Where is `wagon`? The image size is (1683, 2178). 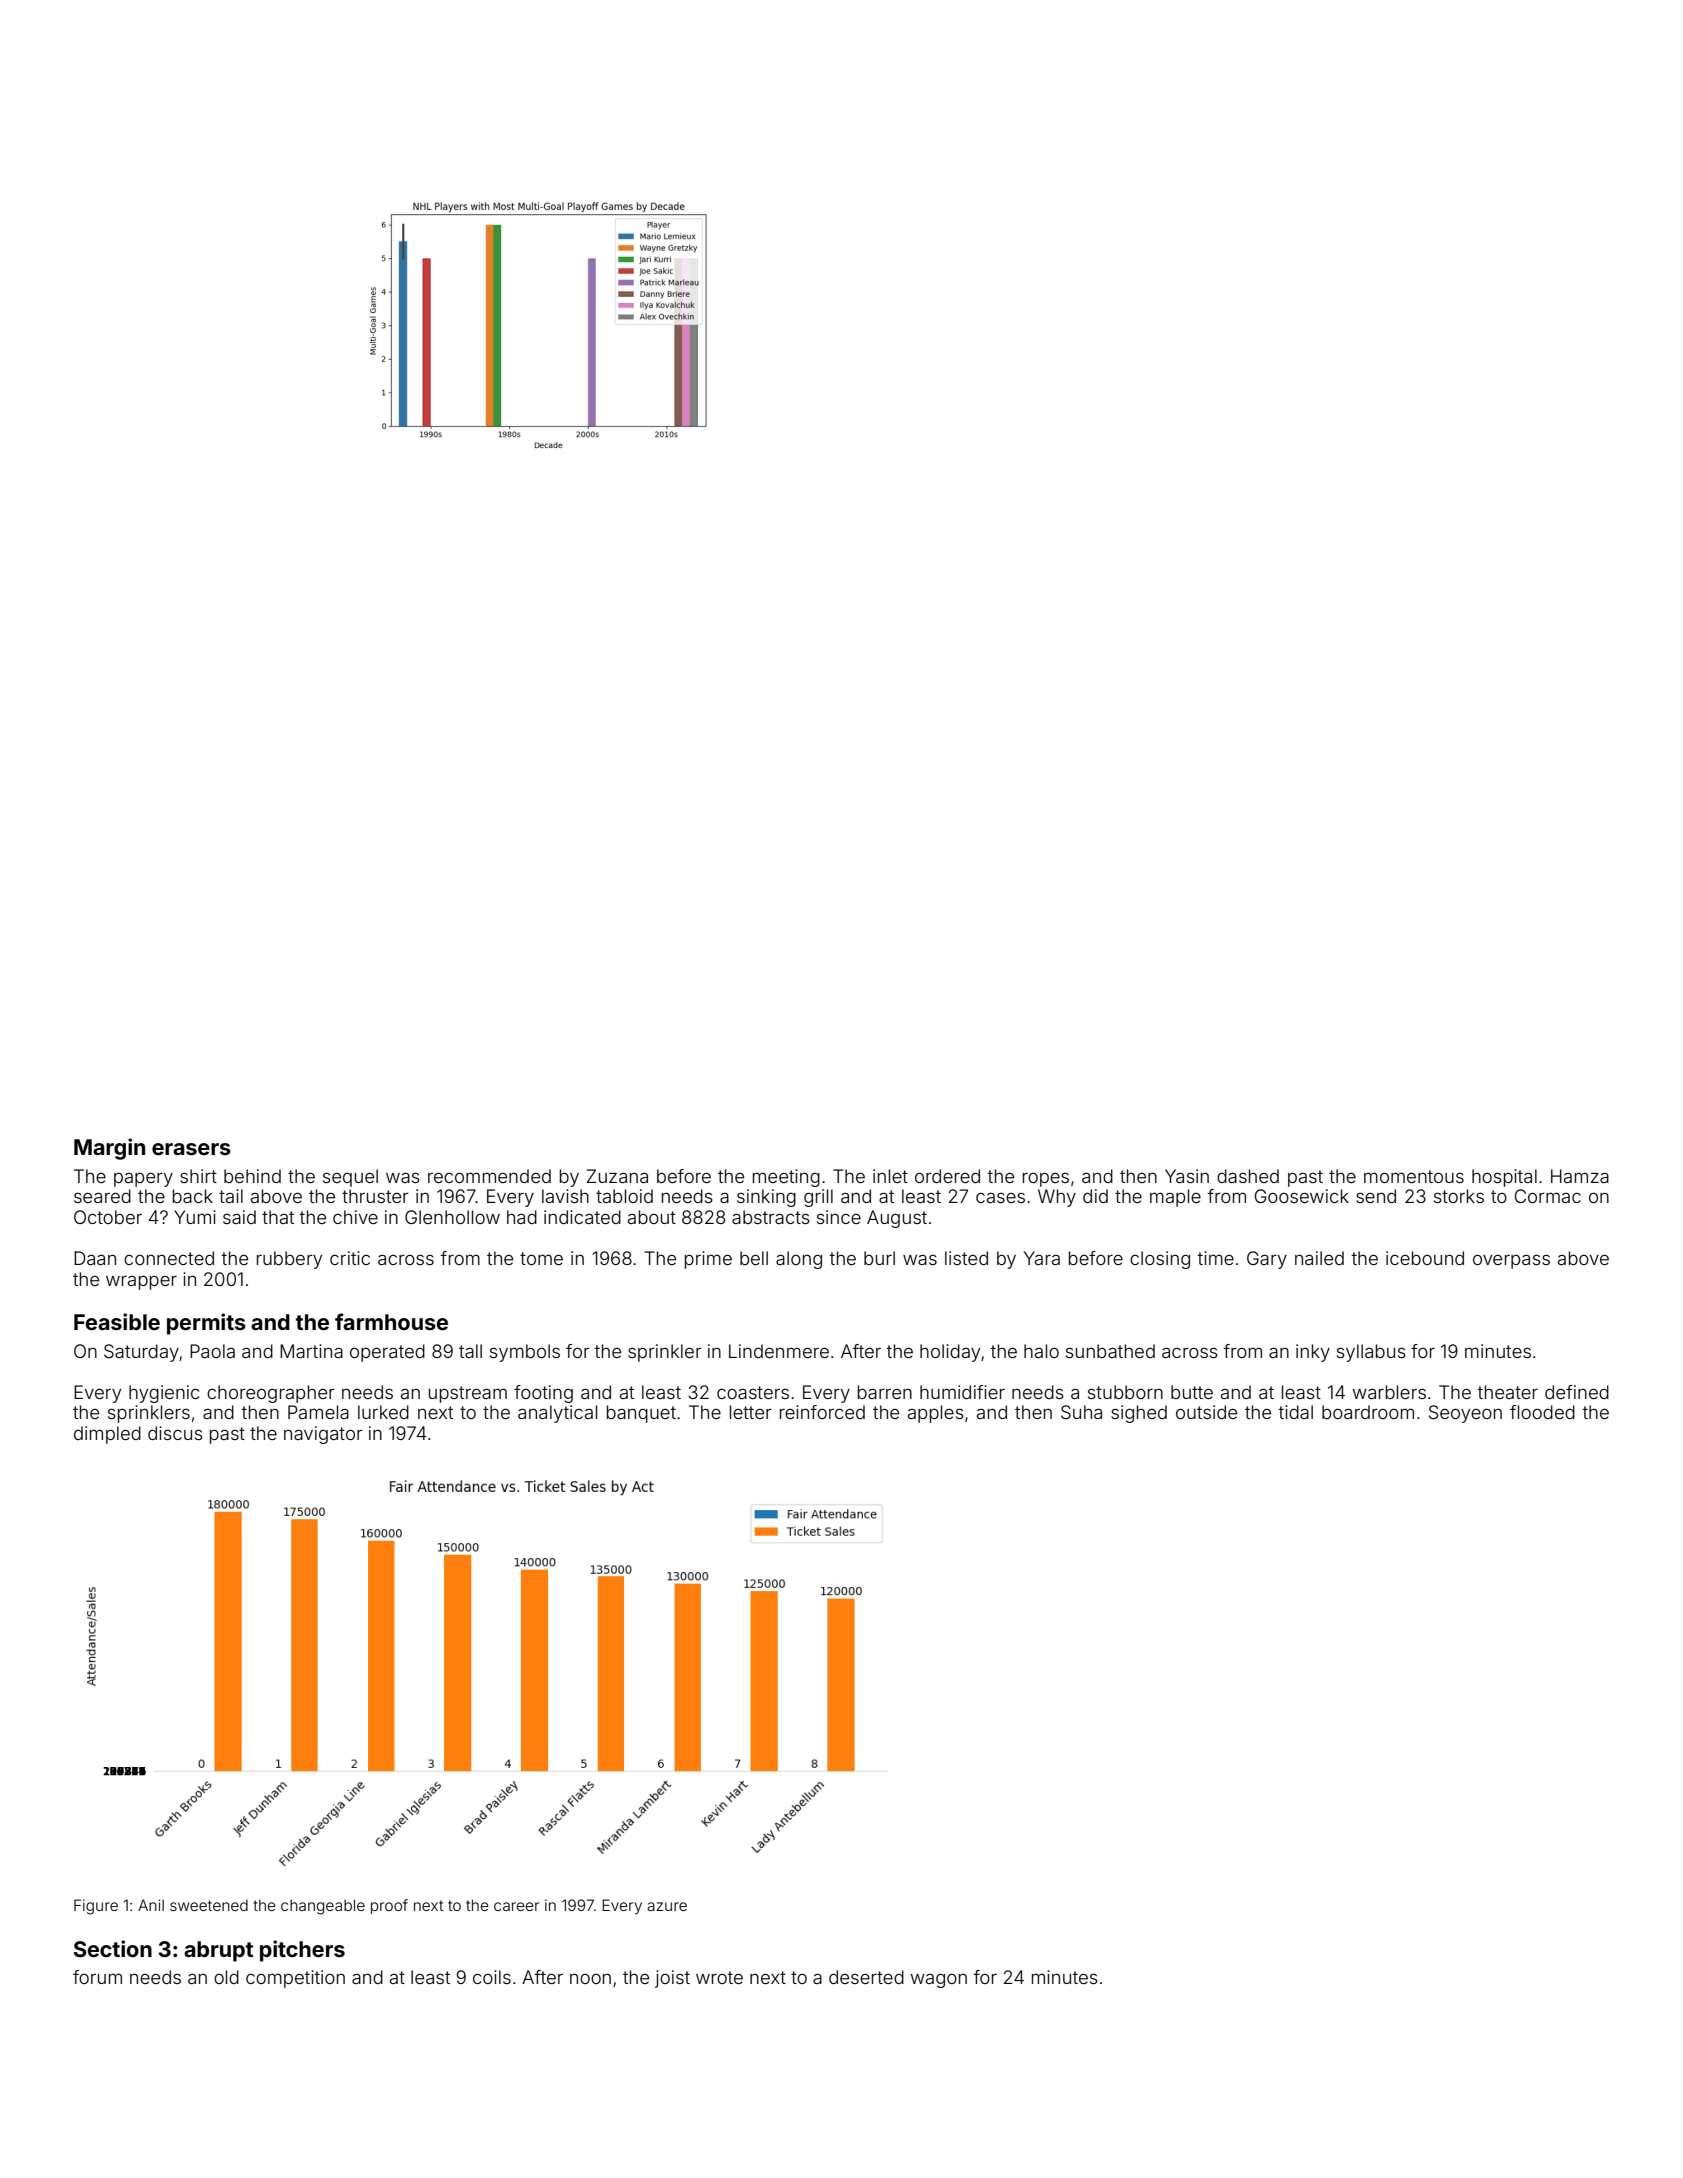
wagon is located at coordinates (939, 1981).
